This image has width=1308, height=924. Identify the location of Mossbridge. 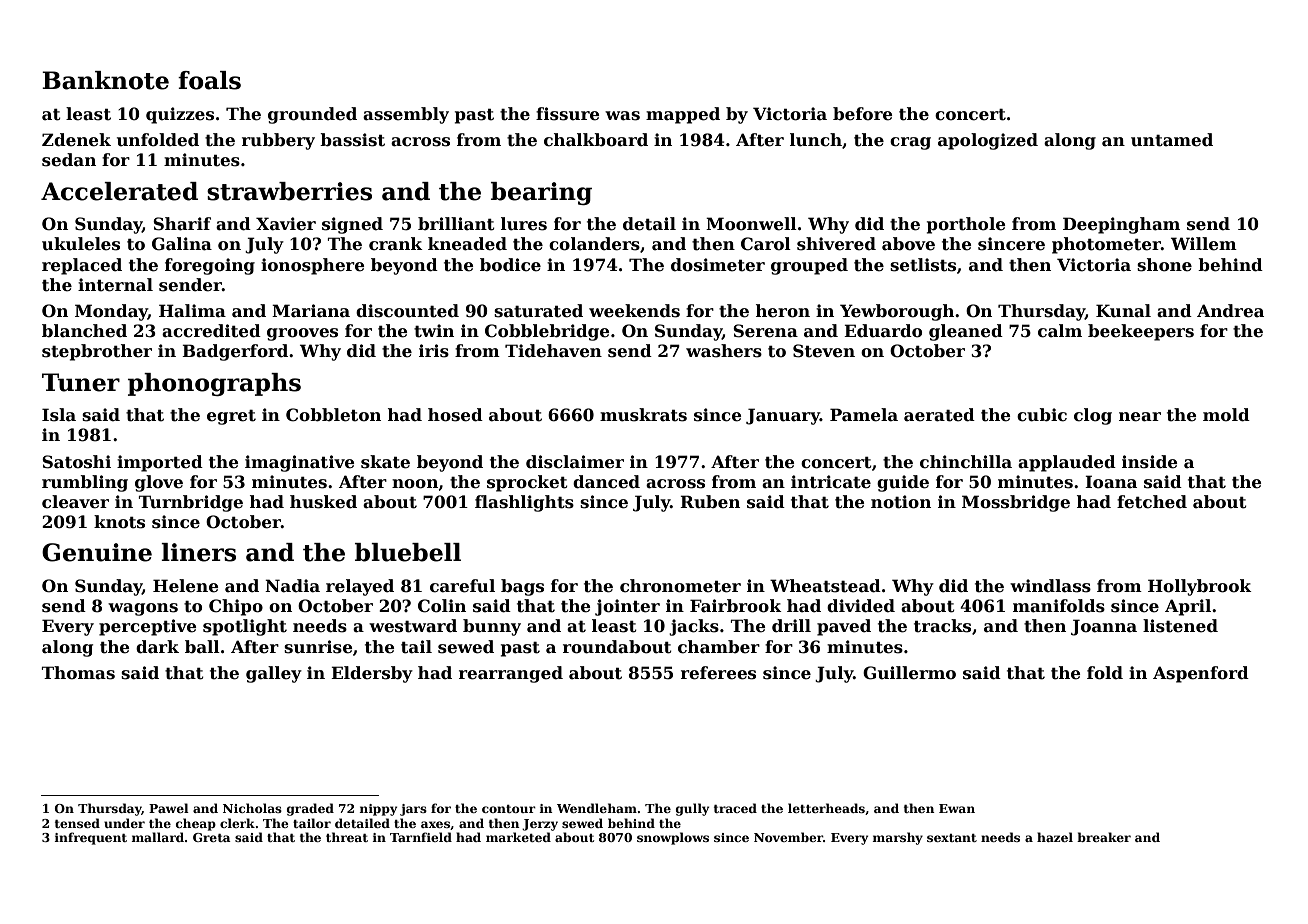
(1016, 503).
